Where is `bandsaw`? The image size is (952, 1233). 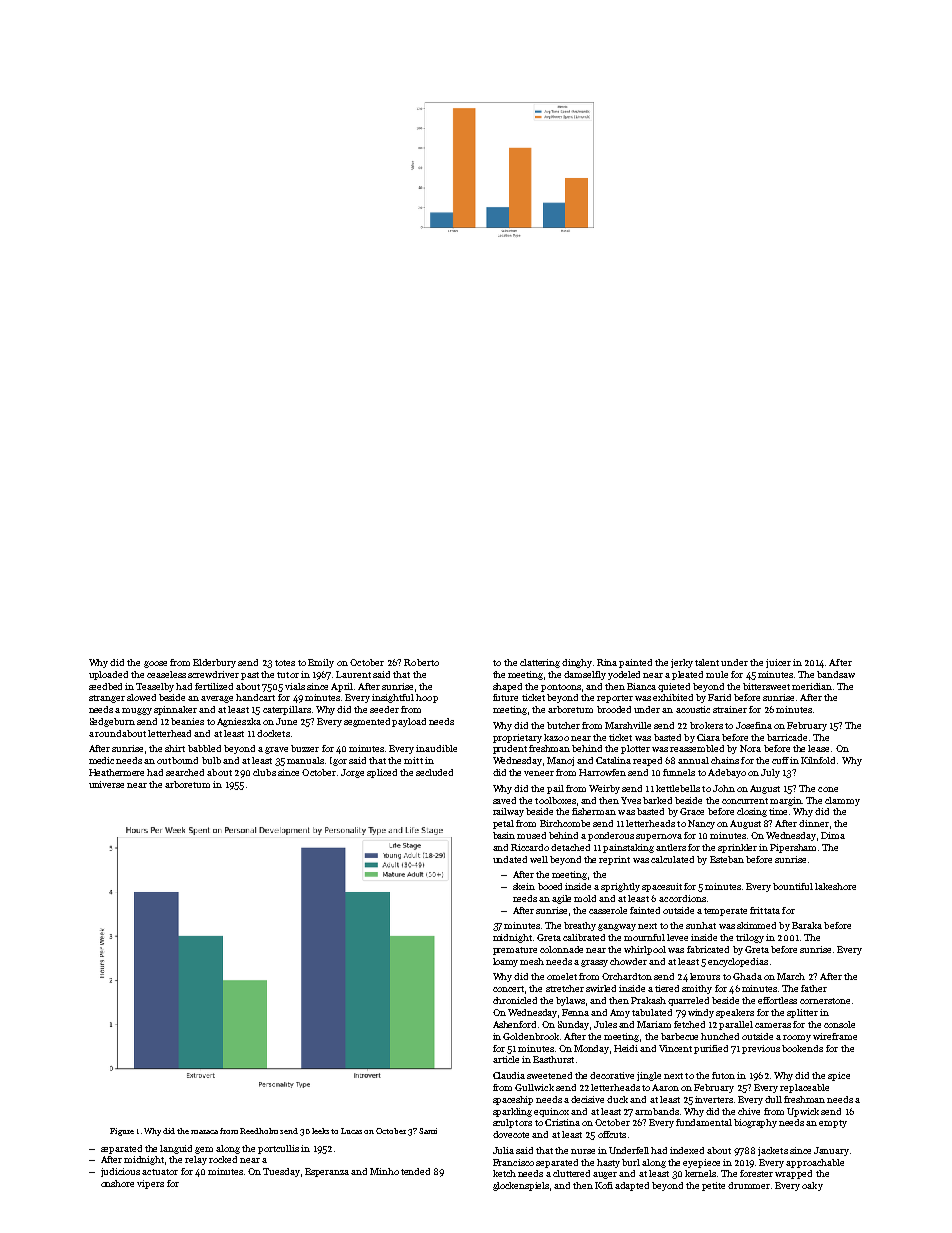 bandsaw is located at coordinates (836, 674).
